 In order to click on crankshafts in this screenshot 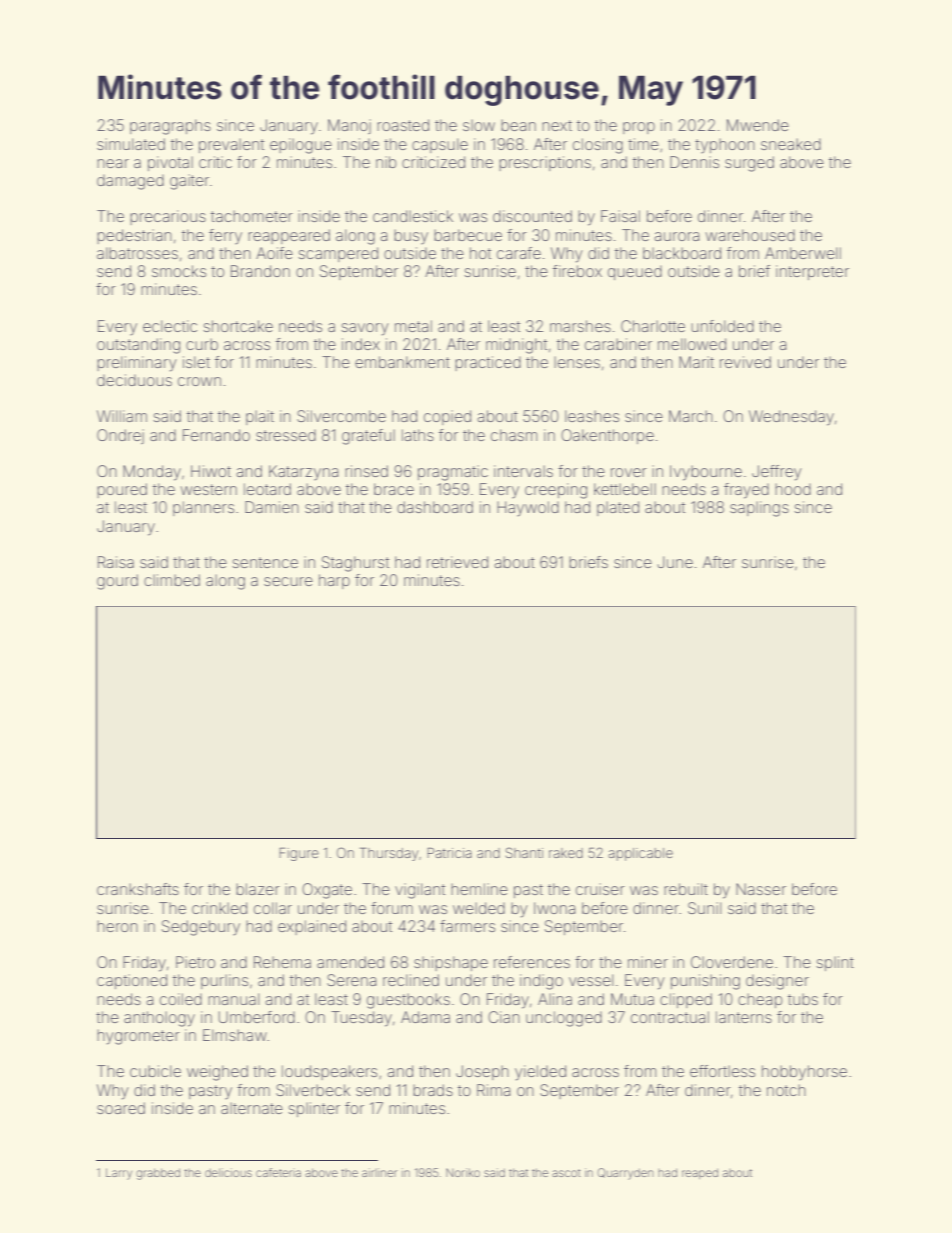, I will do `click(138, 889)`.
